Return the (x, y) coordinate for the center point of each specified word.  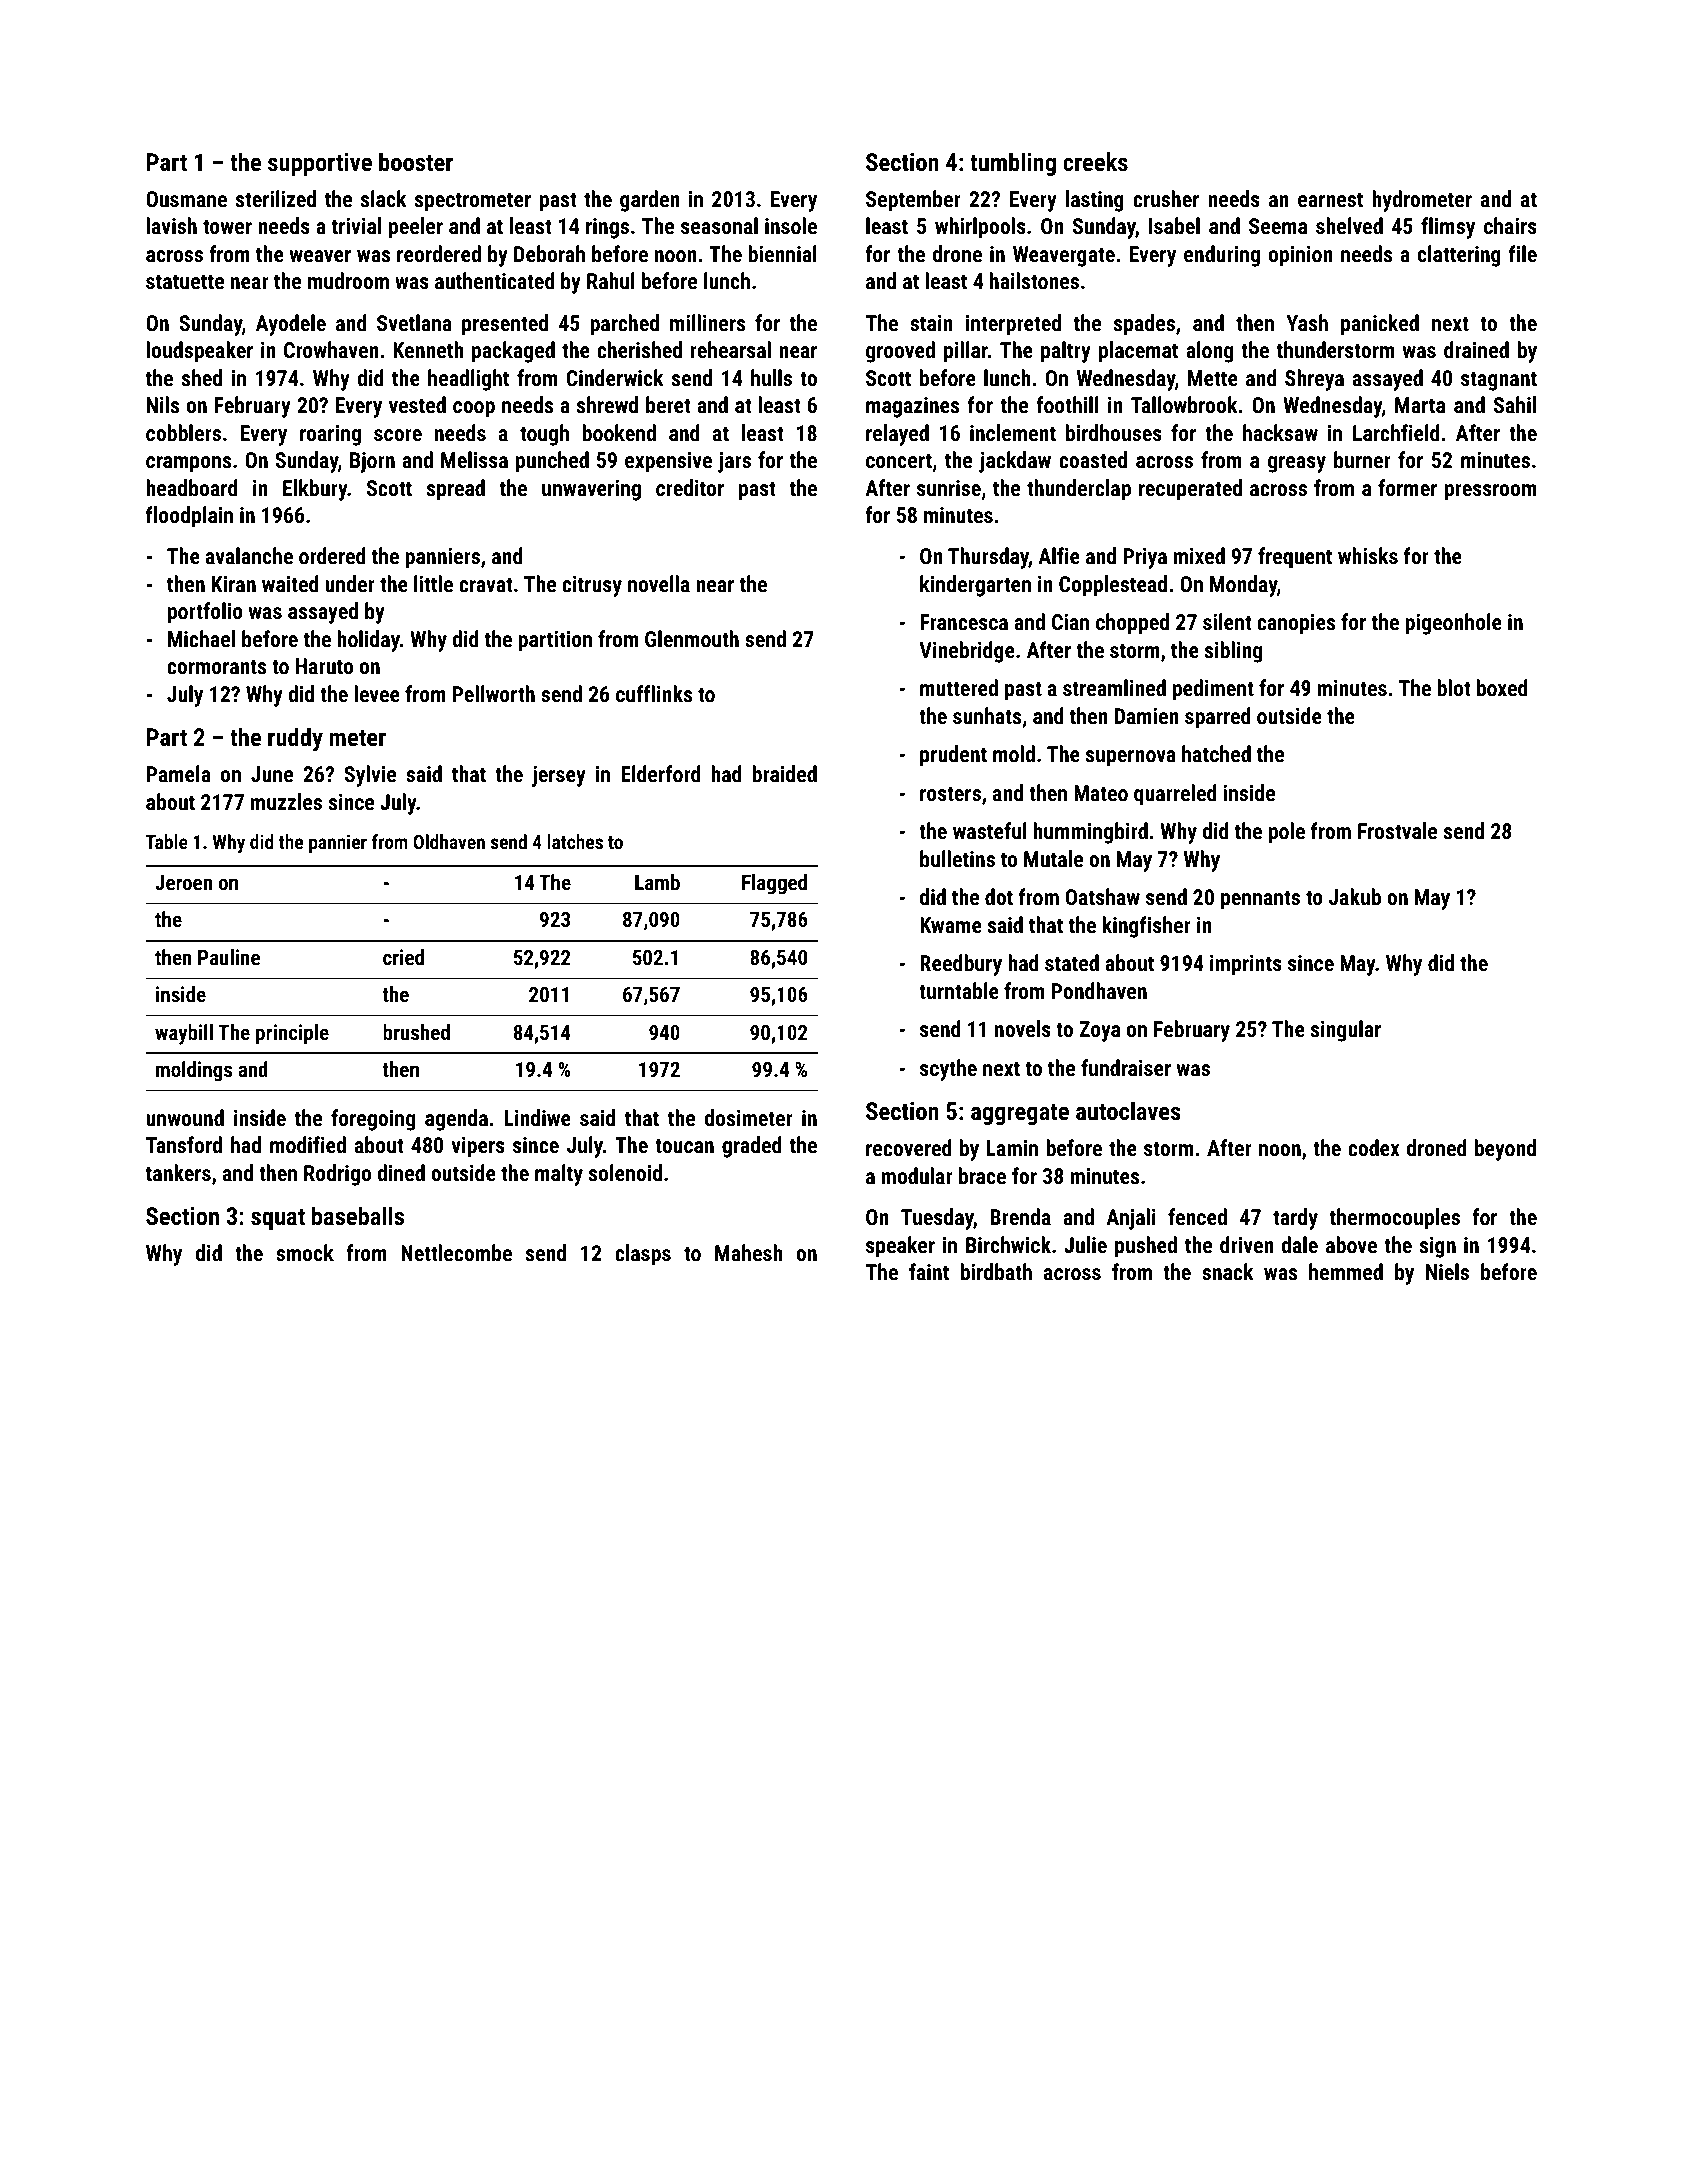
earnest (1330, 199)
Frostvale (1397, 830)
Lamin (1012, 1148)
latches (575, 841)
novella (659, 583)
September (913, 201)
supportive (320, 164)
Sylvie (370, 776)
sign (1438, 1247)
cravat (486, 584)
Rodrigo (337, 1175)
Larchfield (1396, 432)
